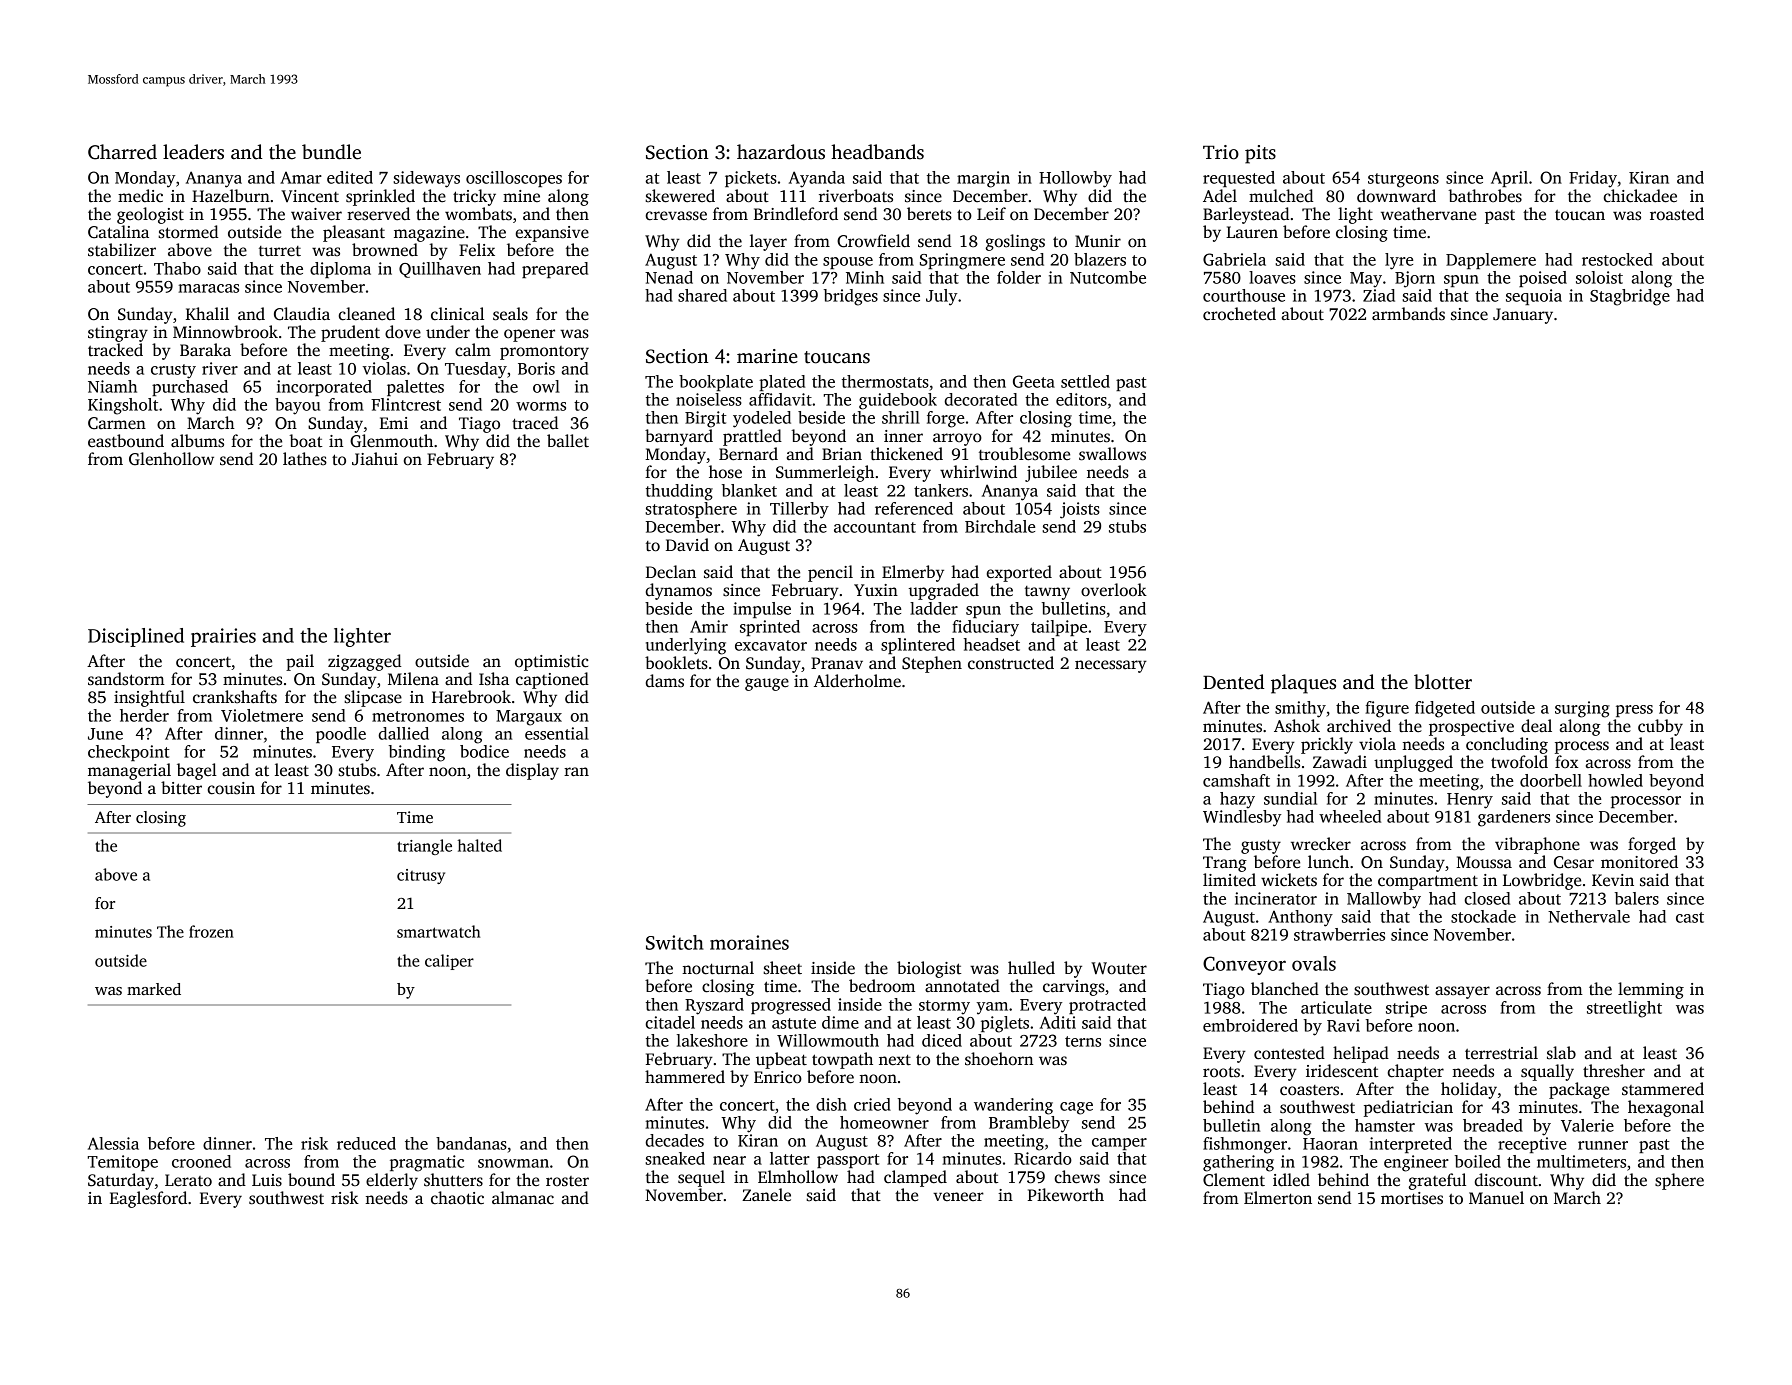 Image resolution: width=1792 pixels, height=1385 pixels. I want to click on bitter, so click(181, 787).
